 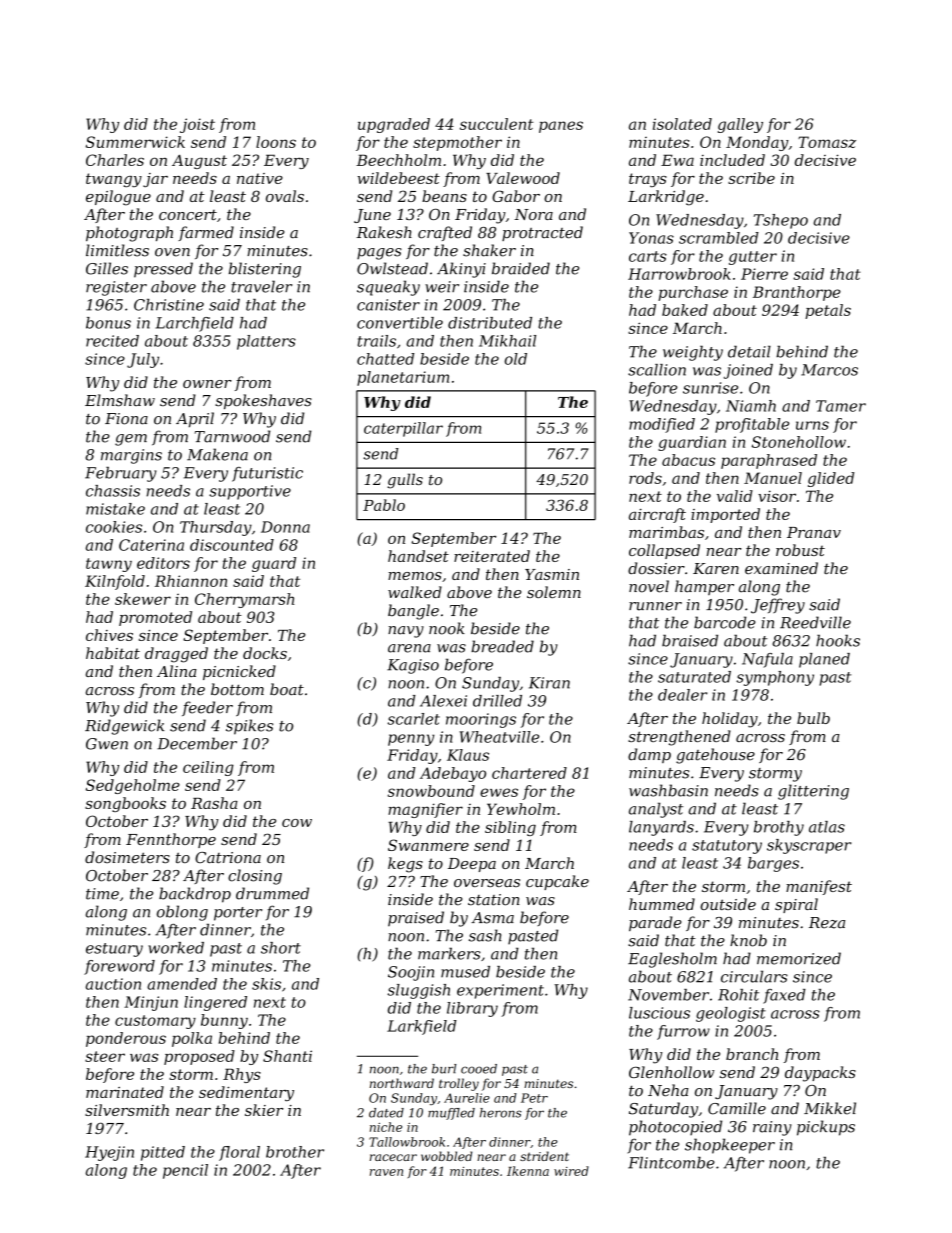 I want to click on panes, so click(x=561, y=127).
